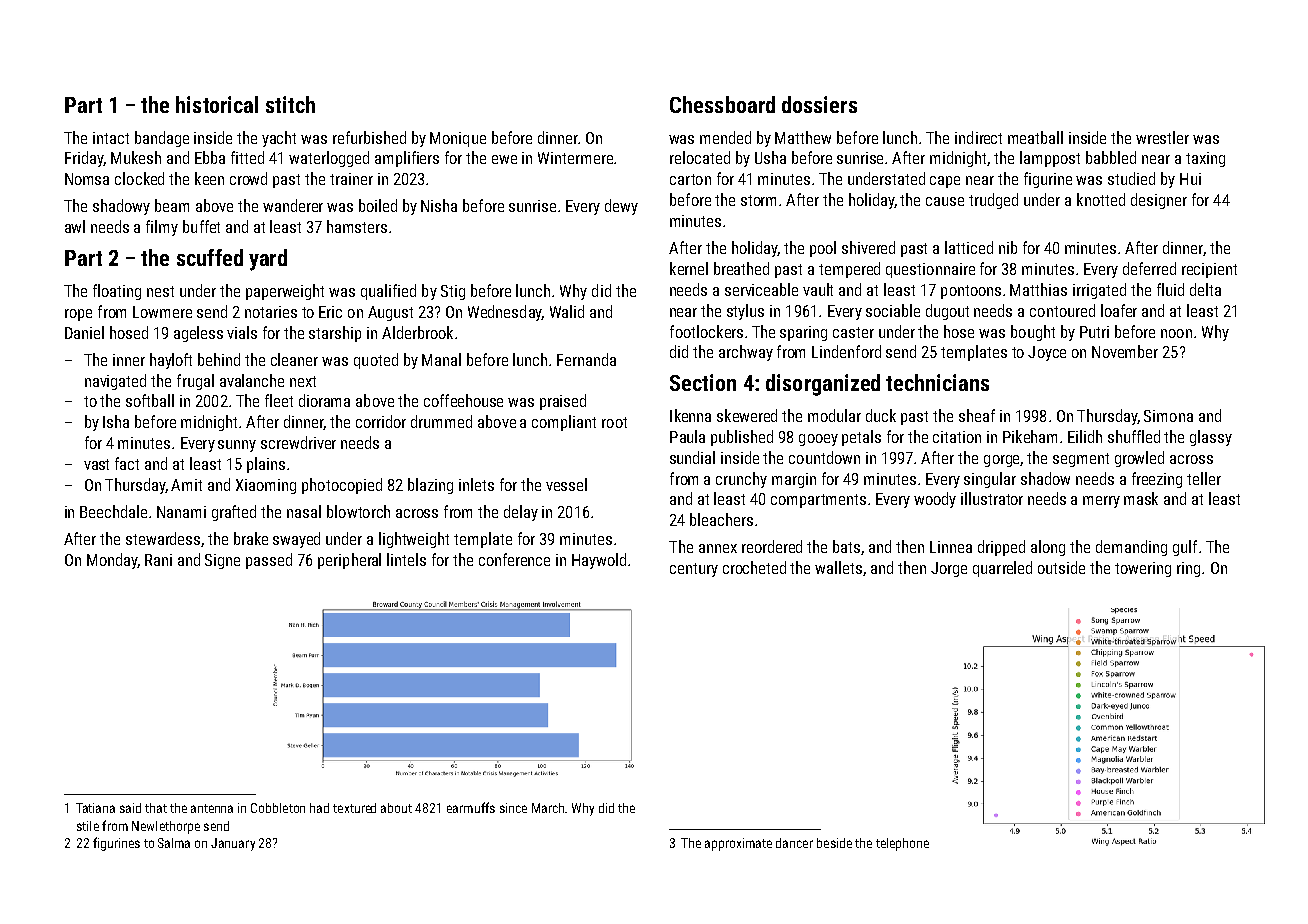 The image size is (1308, 924). Describe the element at coordinates (599, 561) in the image. I see `Haywold` at that location.
